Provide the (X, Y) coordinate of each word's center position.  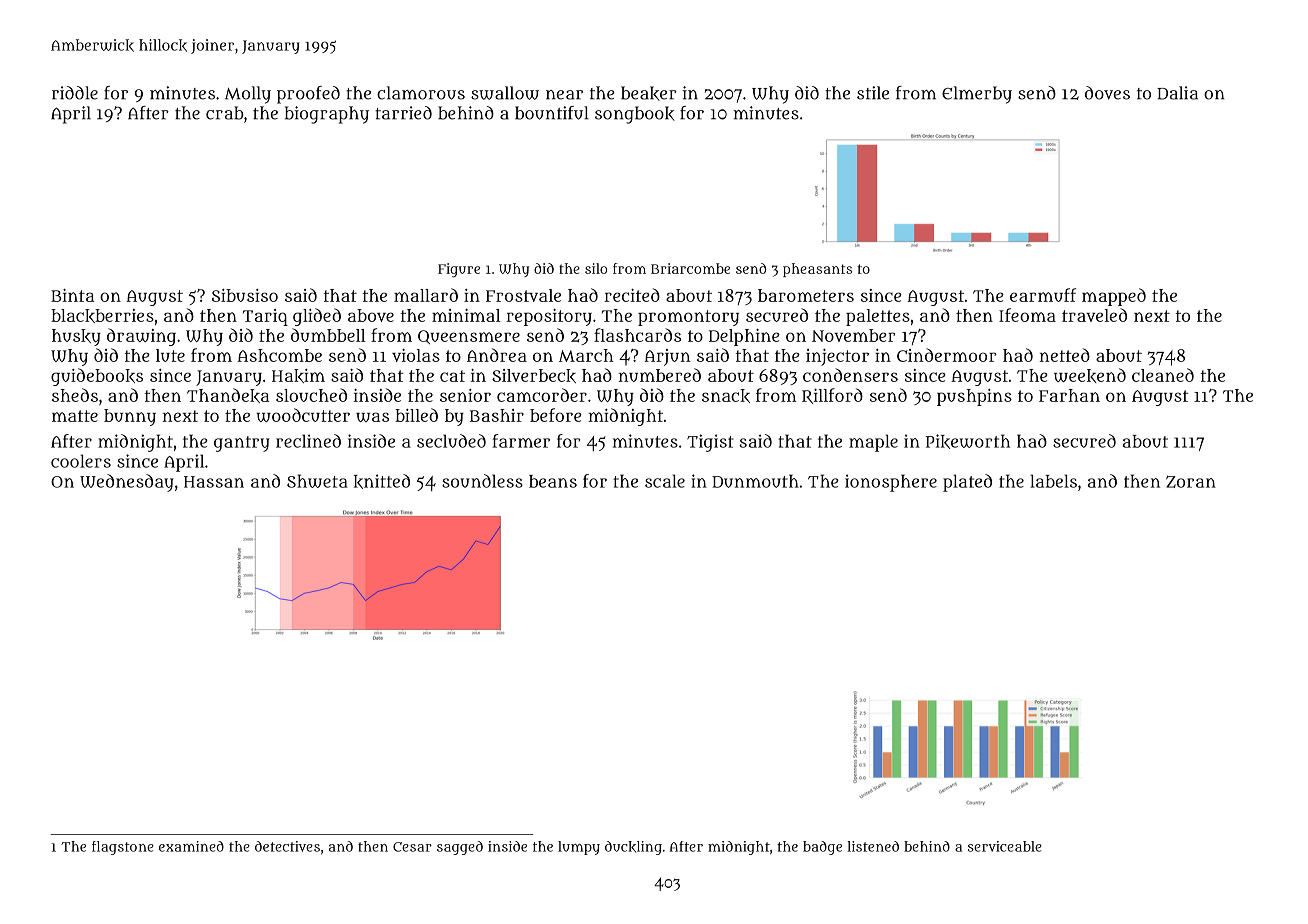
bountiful (552, 113)
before (556, 415)
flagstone (123, 848)
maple (873, 443)
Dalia (1177, 93)
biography (327, 115)
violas (416, 355)
